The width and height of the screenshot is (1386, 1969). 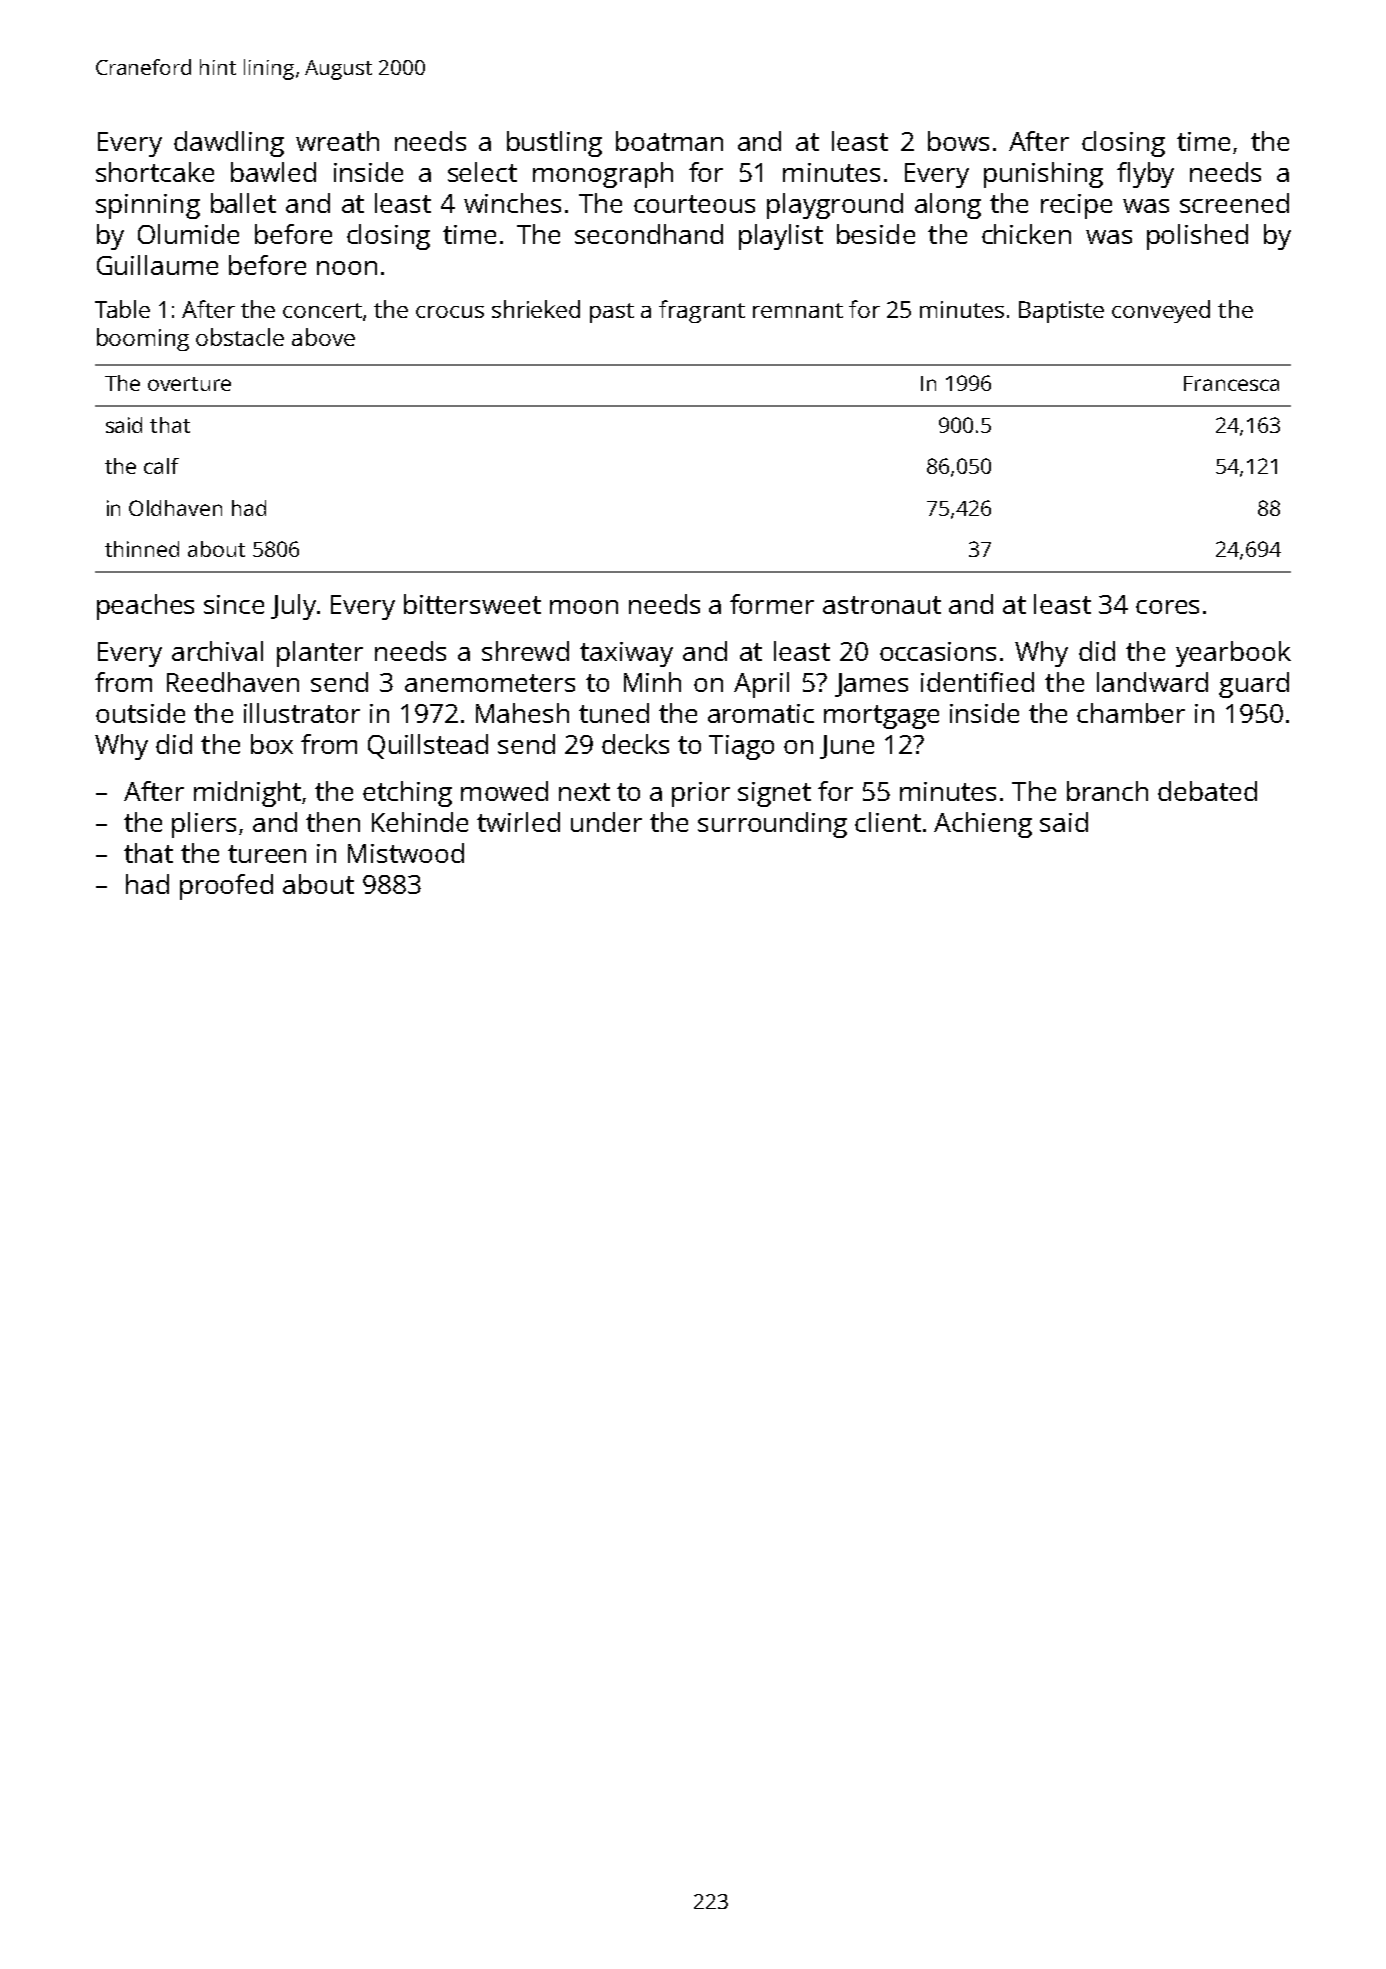 I want to click on Baptiste, so click(x=1061, y=312).
